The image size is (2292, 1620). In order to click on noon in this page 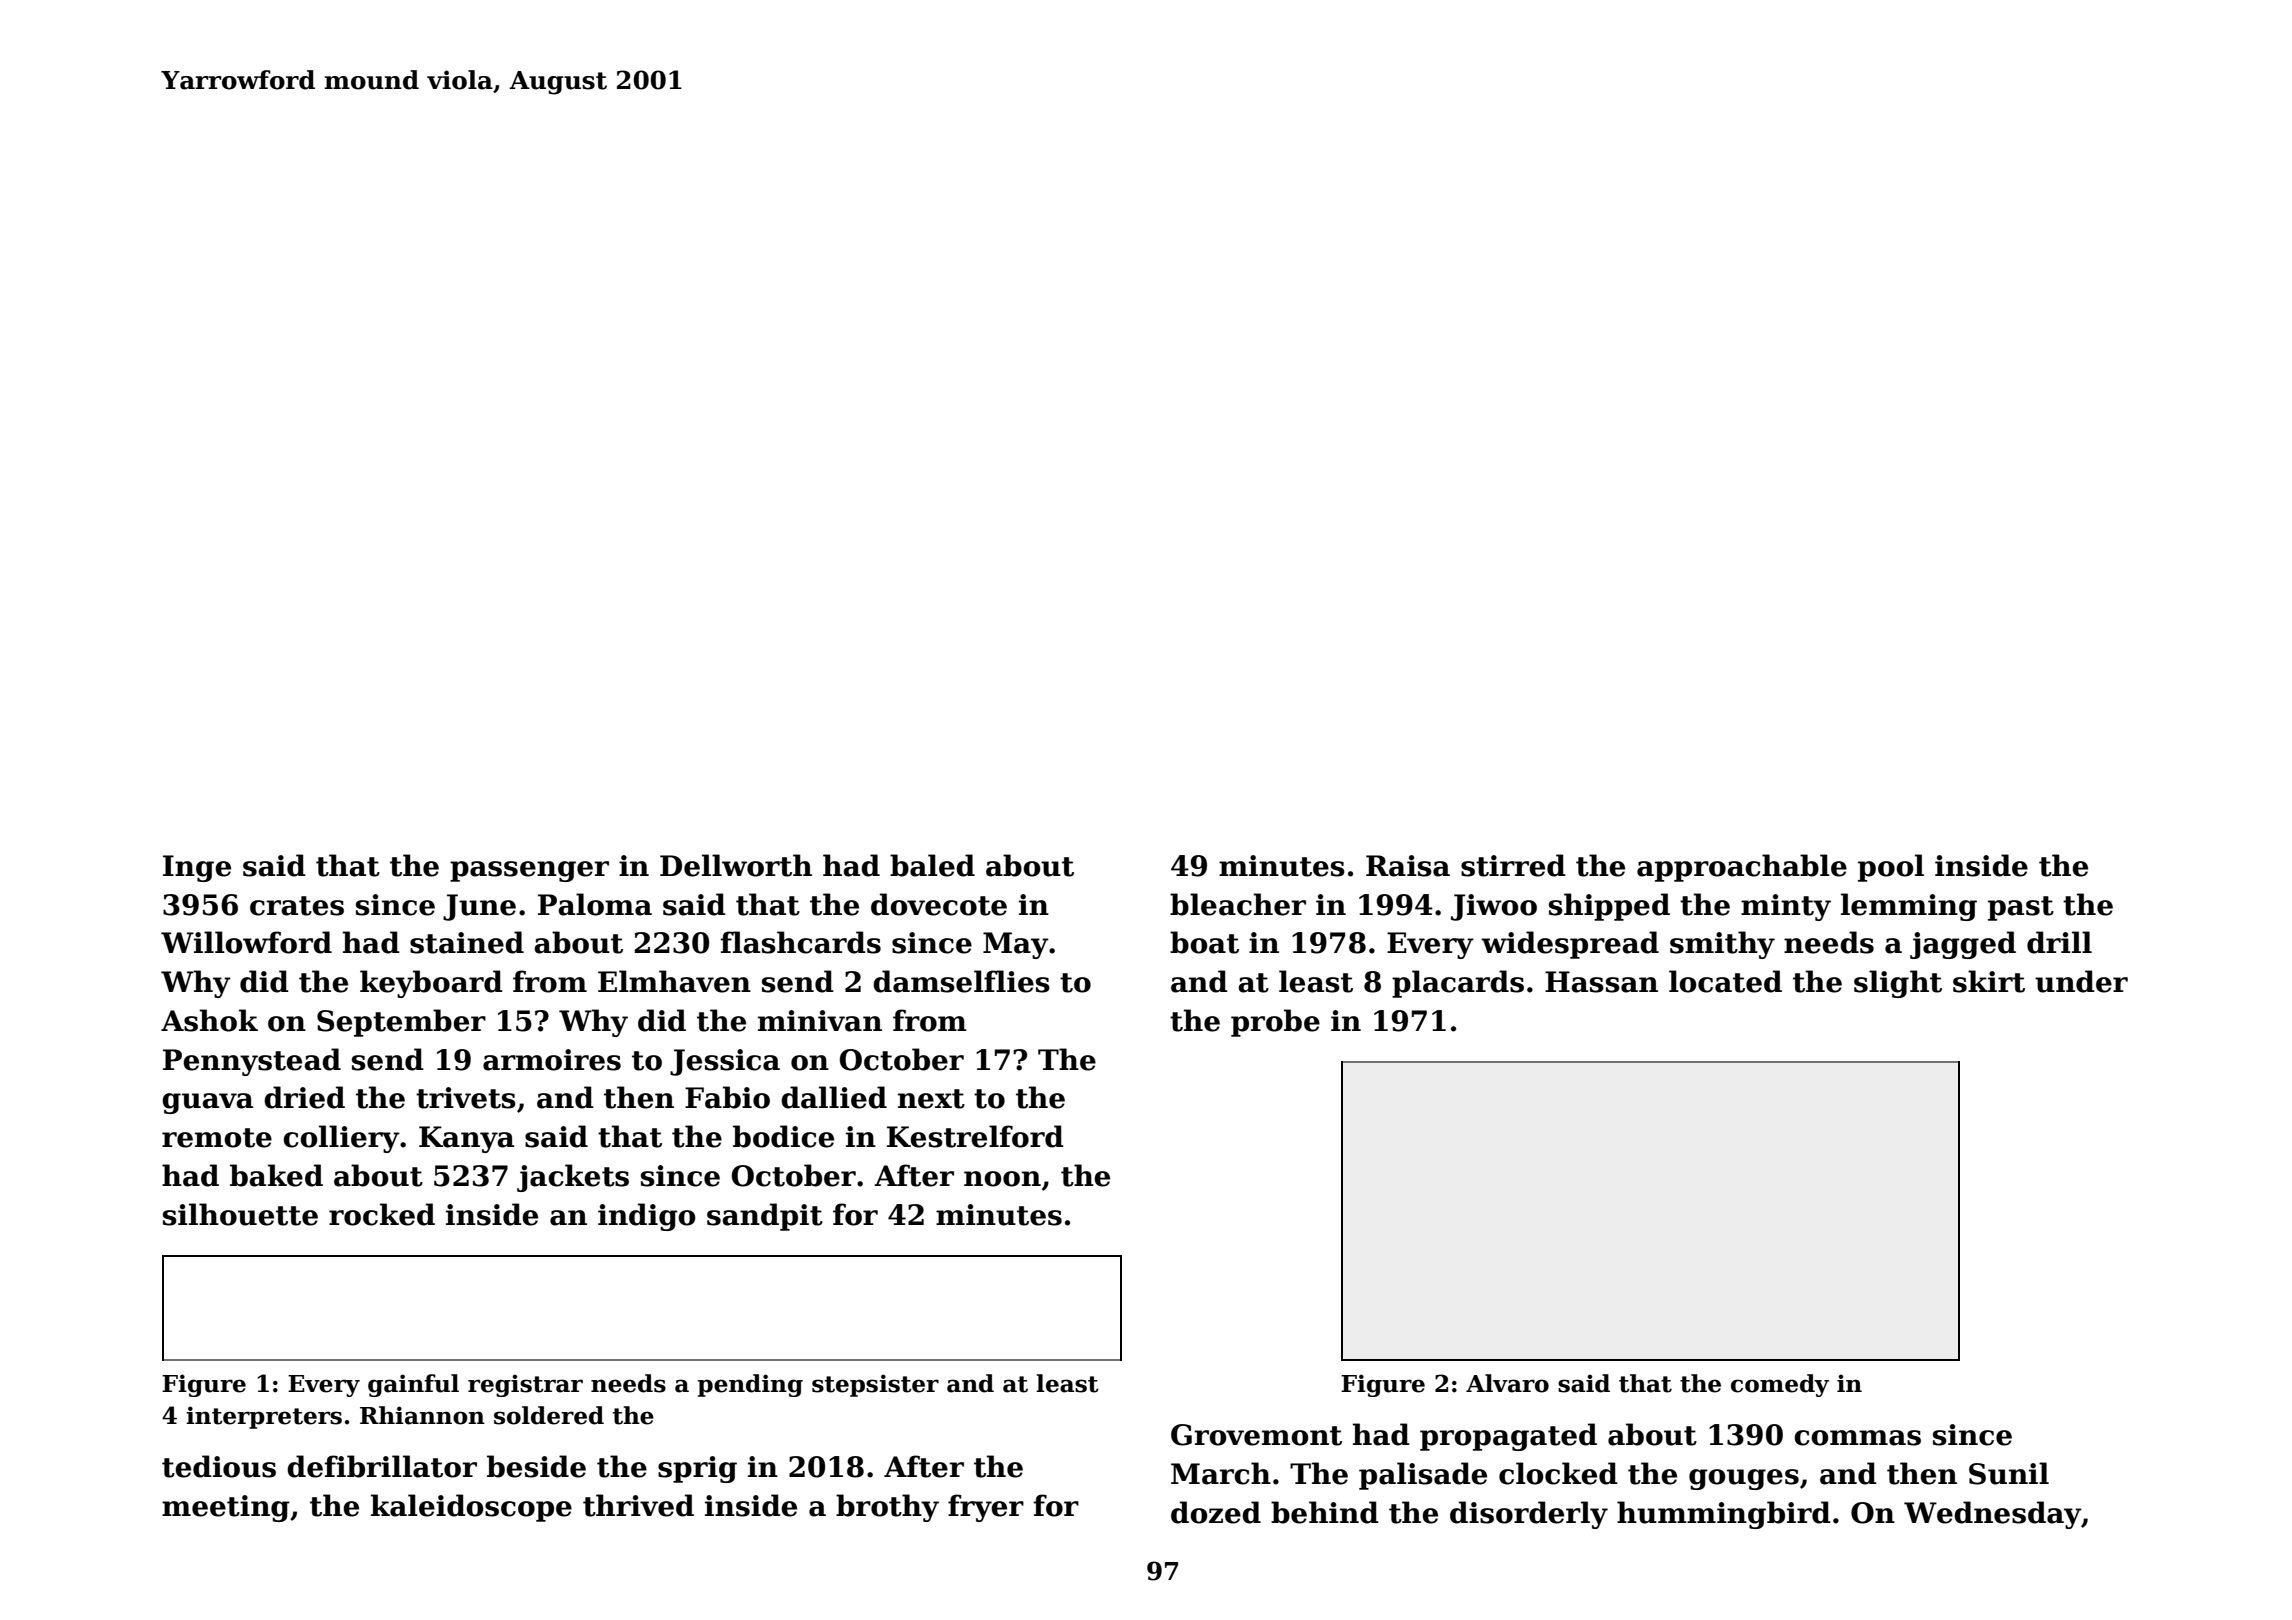, I will do `click(1002, 1179)`.
